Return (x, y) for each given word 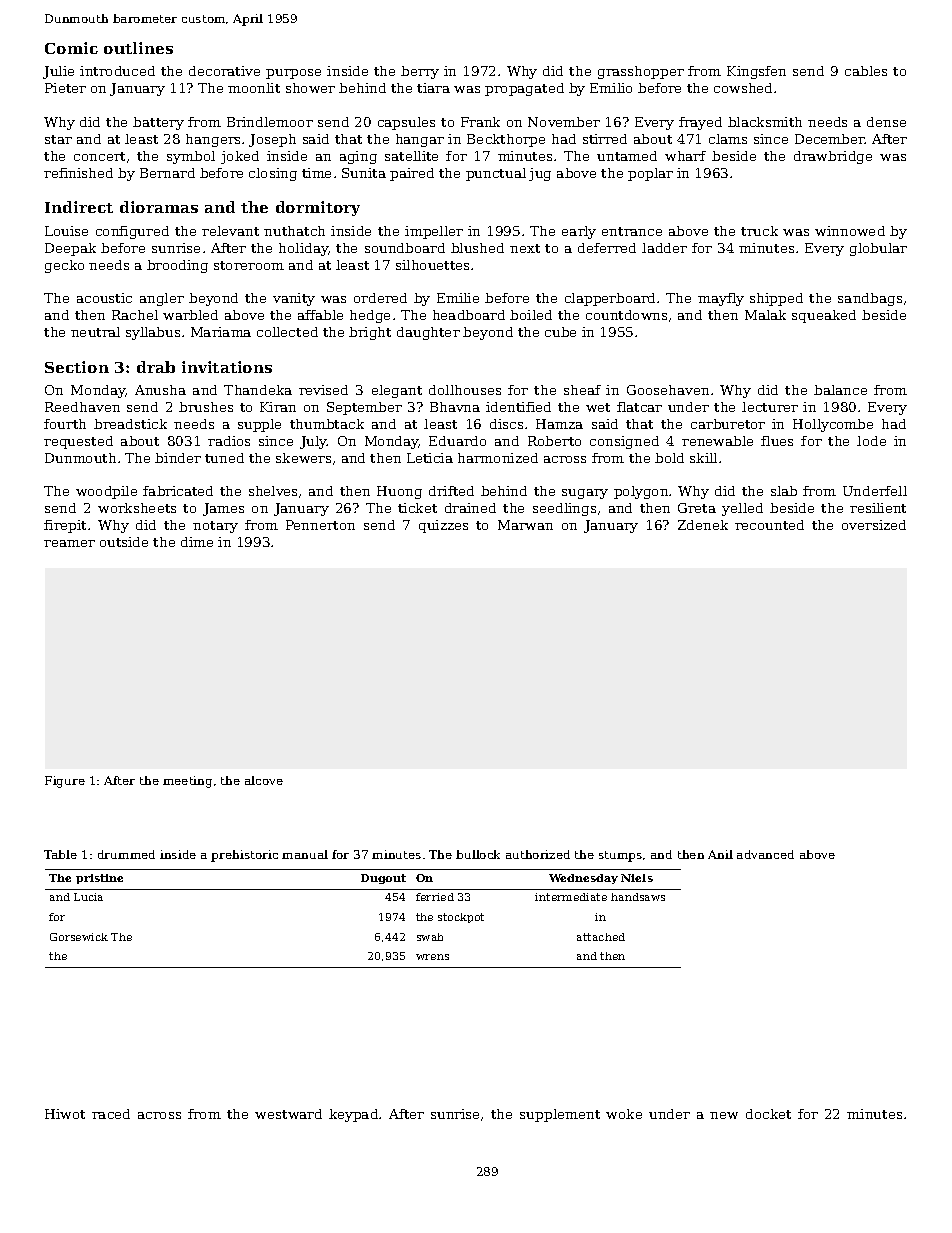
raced (111, 1114)
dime (197, 542)
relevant (230, 231)
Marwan (525, 525)
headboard (469, 315)
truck (759, 231)
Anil (720, 854)
